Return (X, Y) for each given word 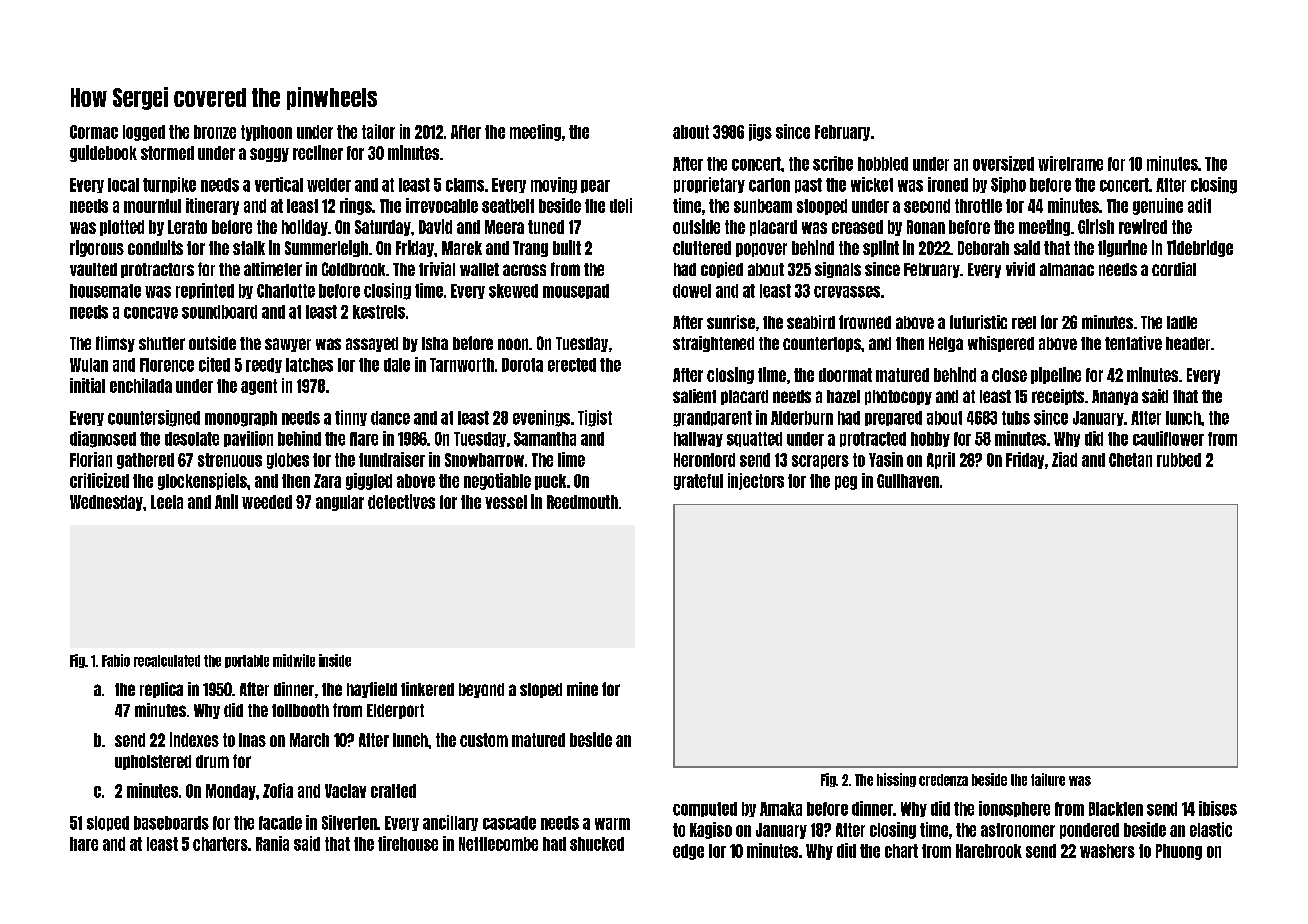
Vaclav (345, 791)
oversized (1003, 163)
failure (1048, 779)
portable (247, 661)
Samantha (545, 439)
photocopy (898, 397)
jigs (760, 132)
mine (582, 689)
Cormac (94, 132)
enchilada (141, 385)
